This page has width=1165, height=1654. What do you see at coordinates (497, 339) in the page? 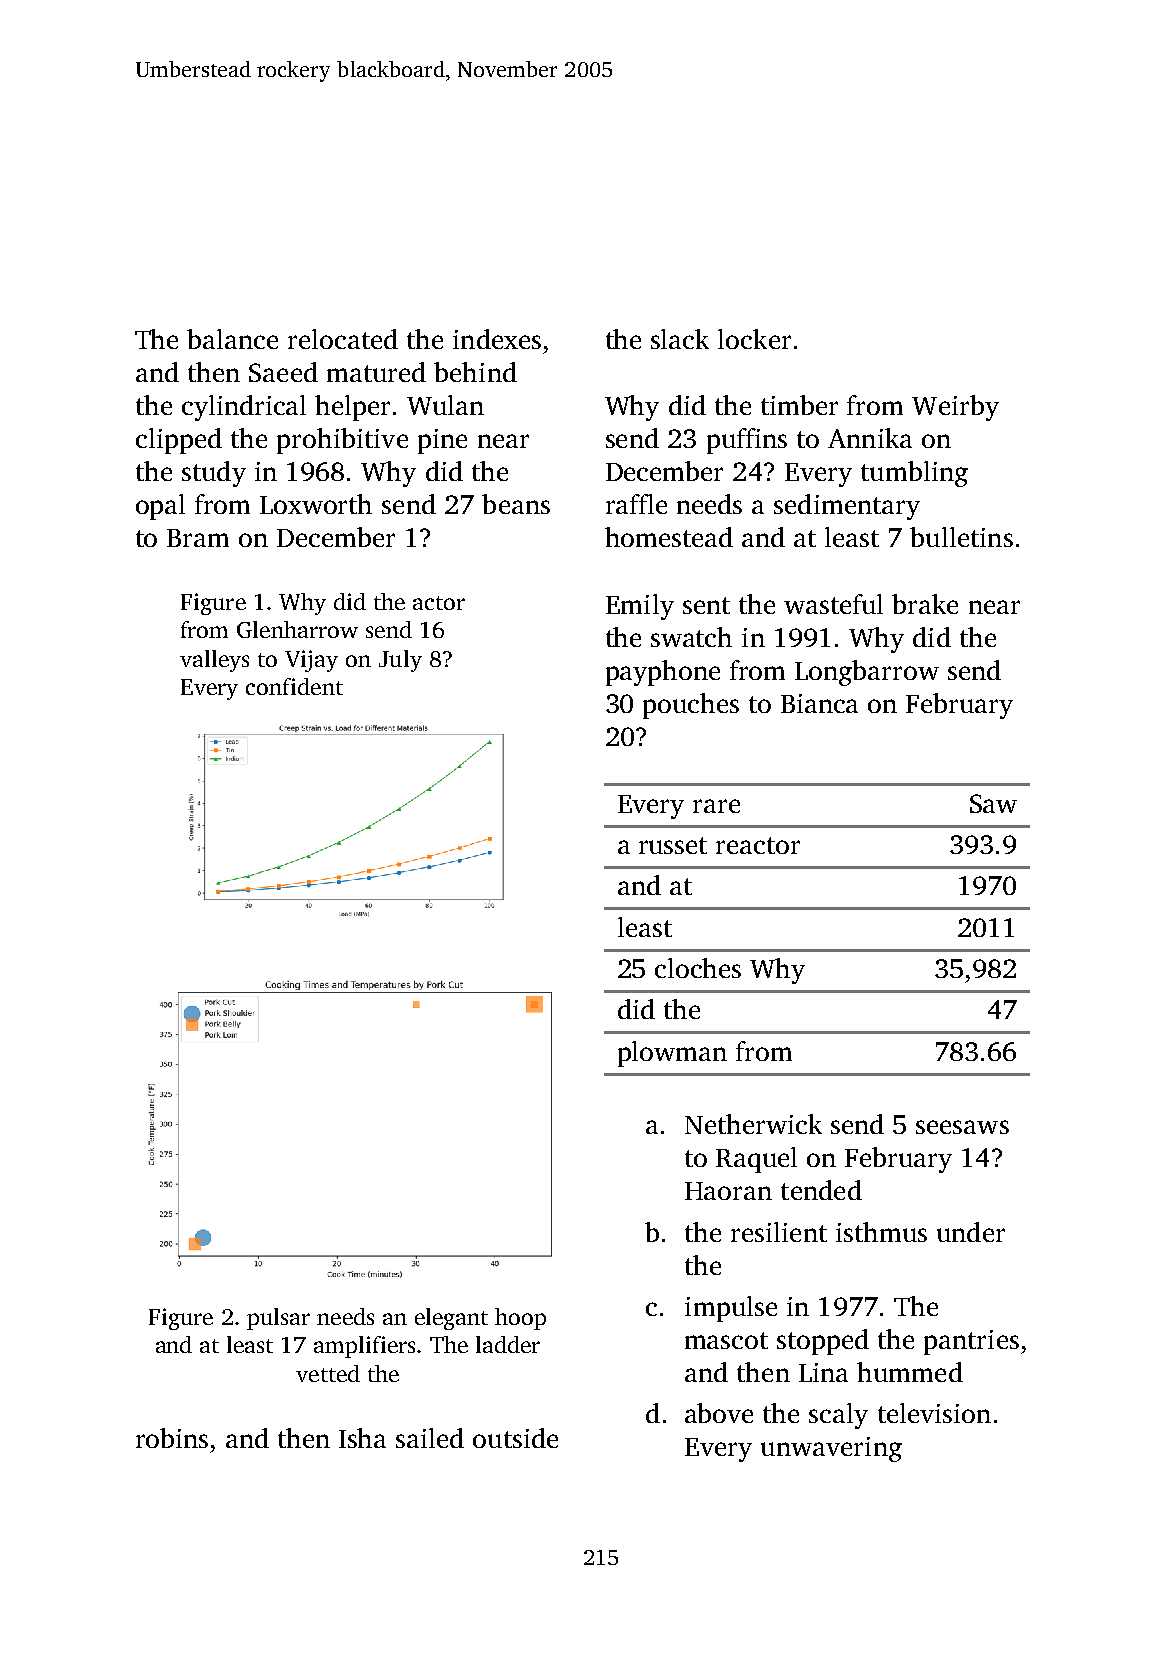
I see `indexes` at bounding box center [497, 339].
